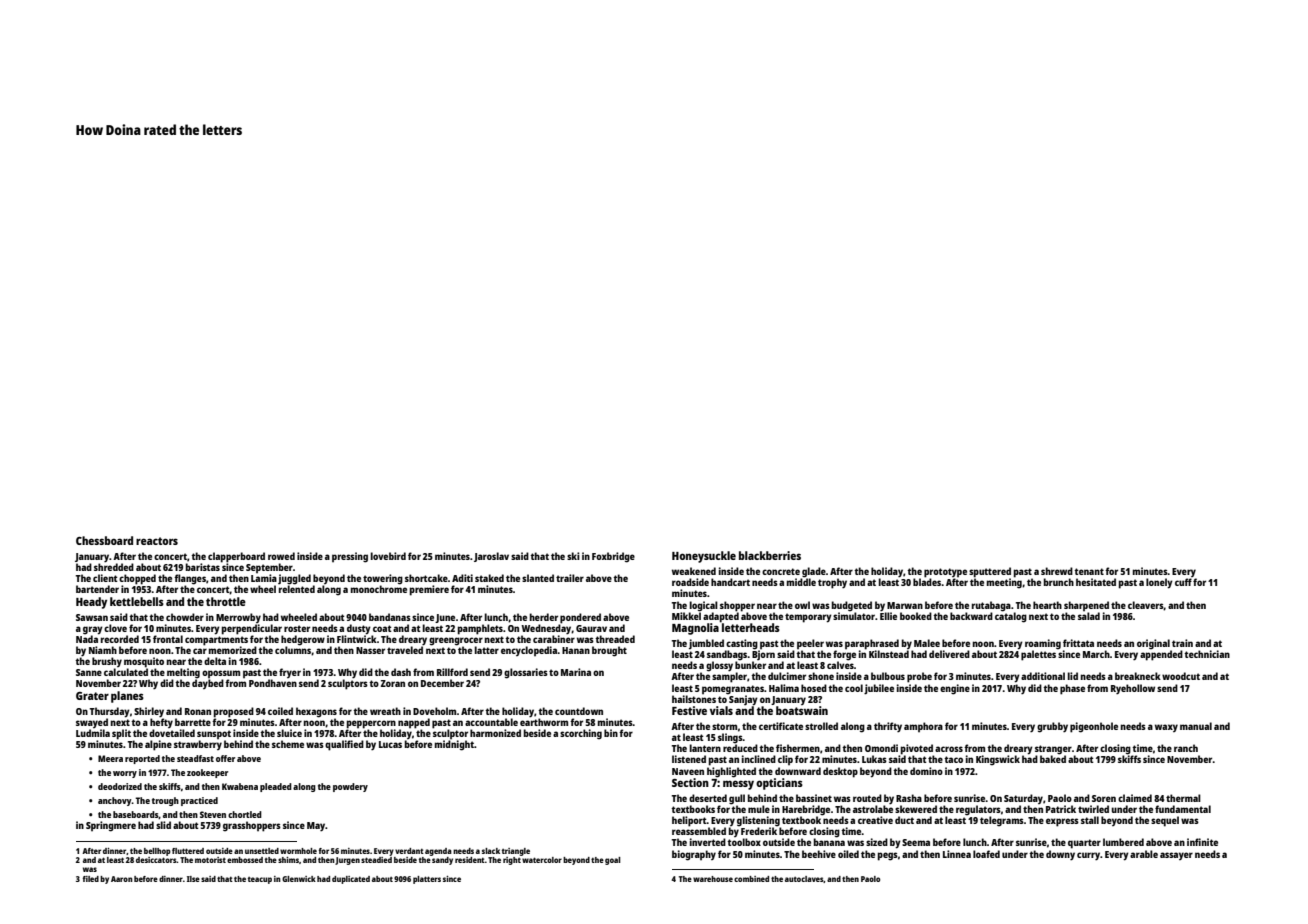  I want to click on warehouse, so click(713, 879).
